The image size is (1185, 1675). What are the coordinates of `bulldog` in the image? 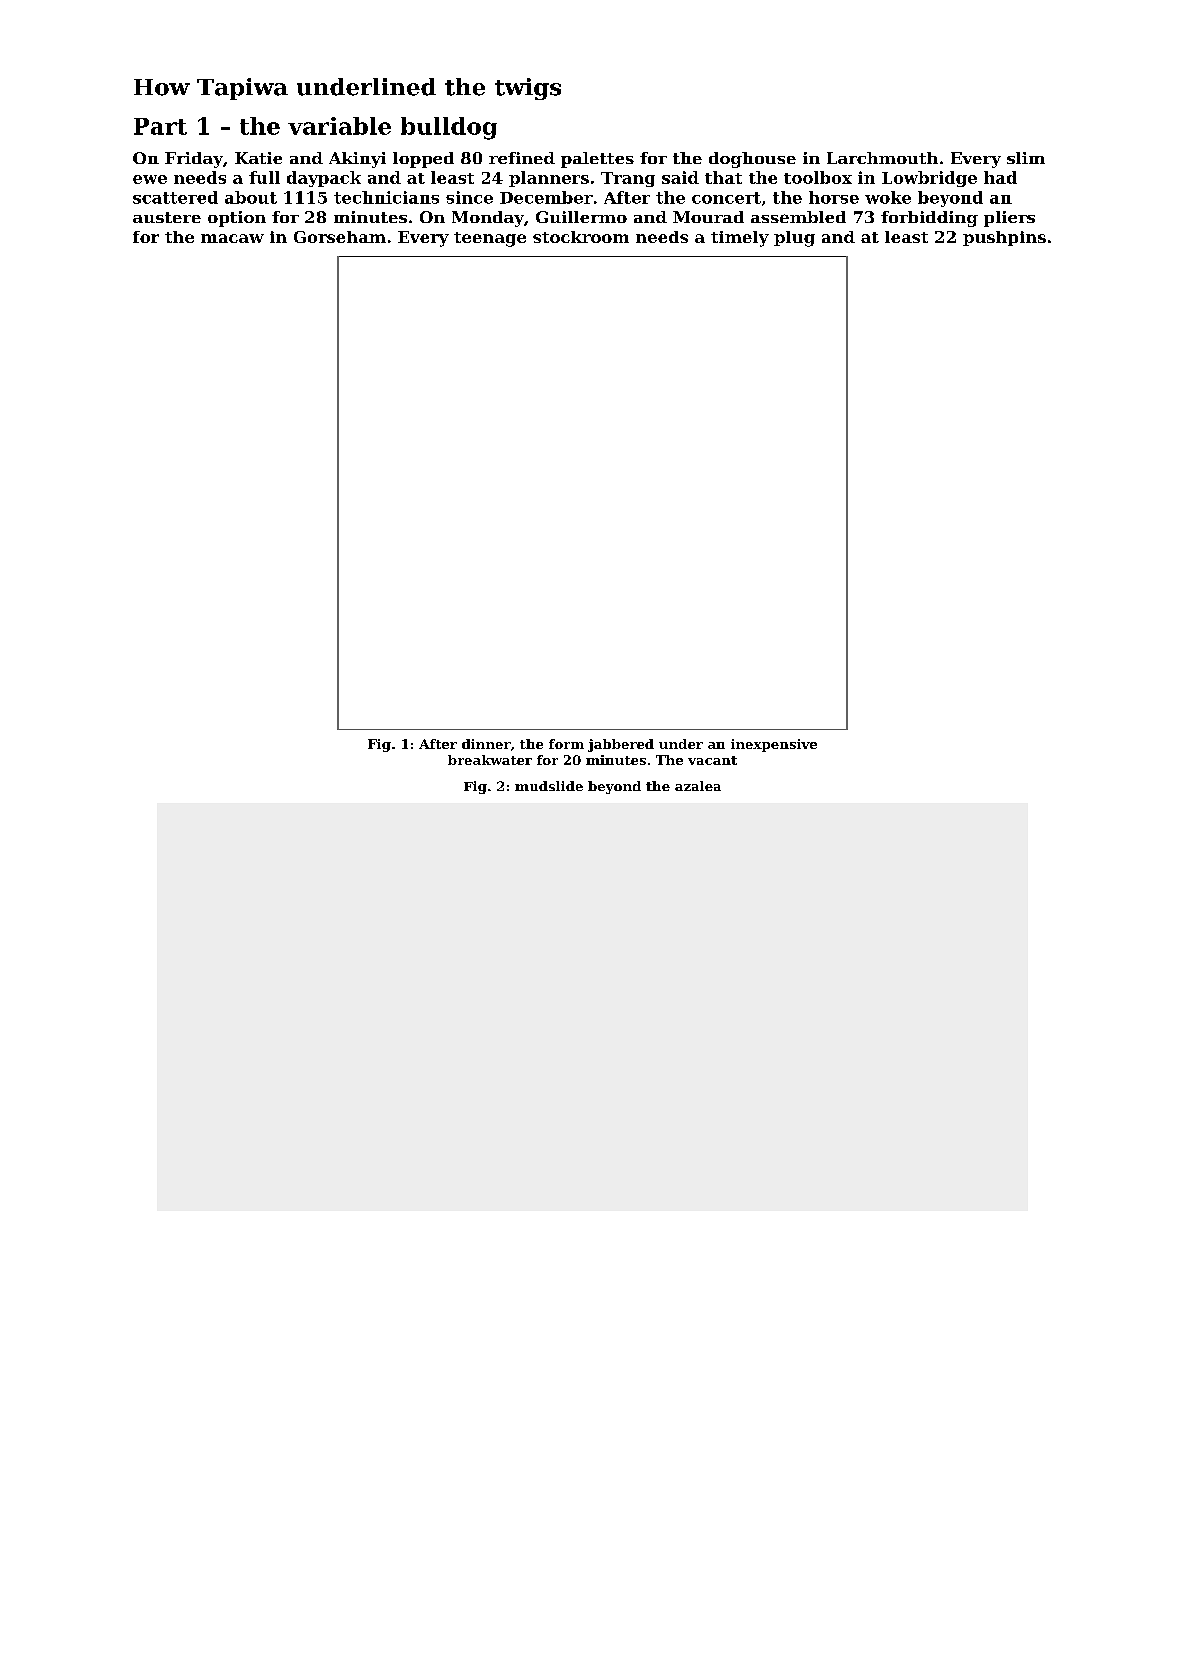 It's located at (449, 128).
